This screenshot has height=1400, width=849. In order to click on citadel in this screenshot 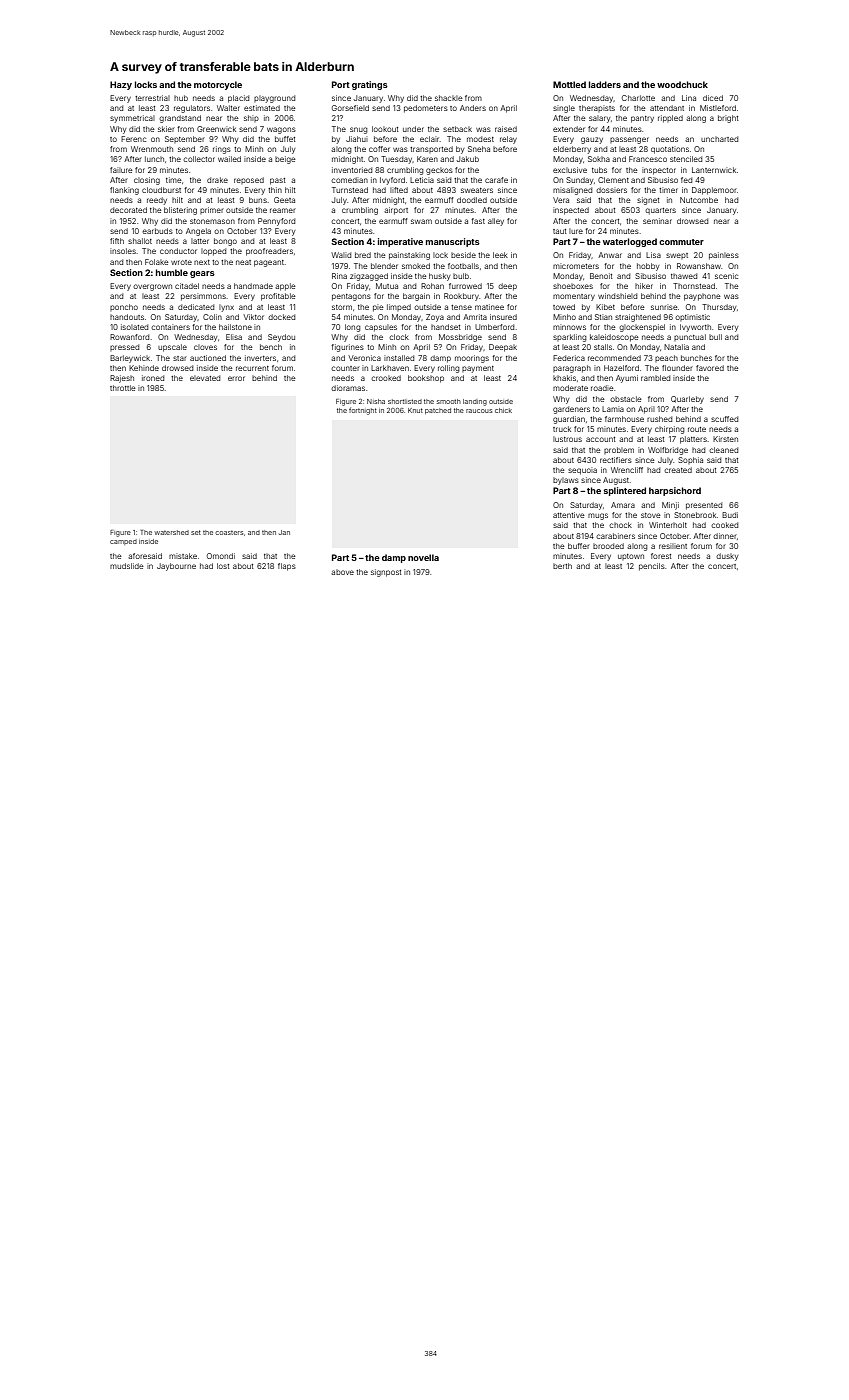, I will do `click(187, 286)`.
